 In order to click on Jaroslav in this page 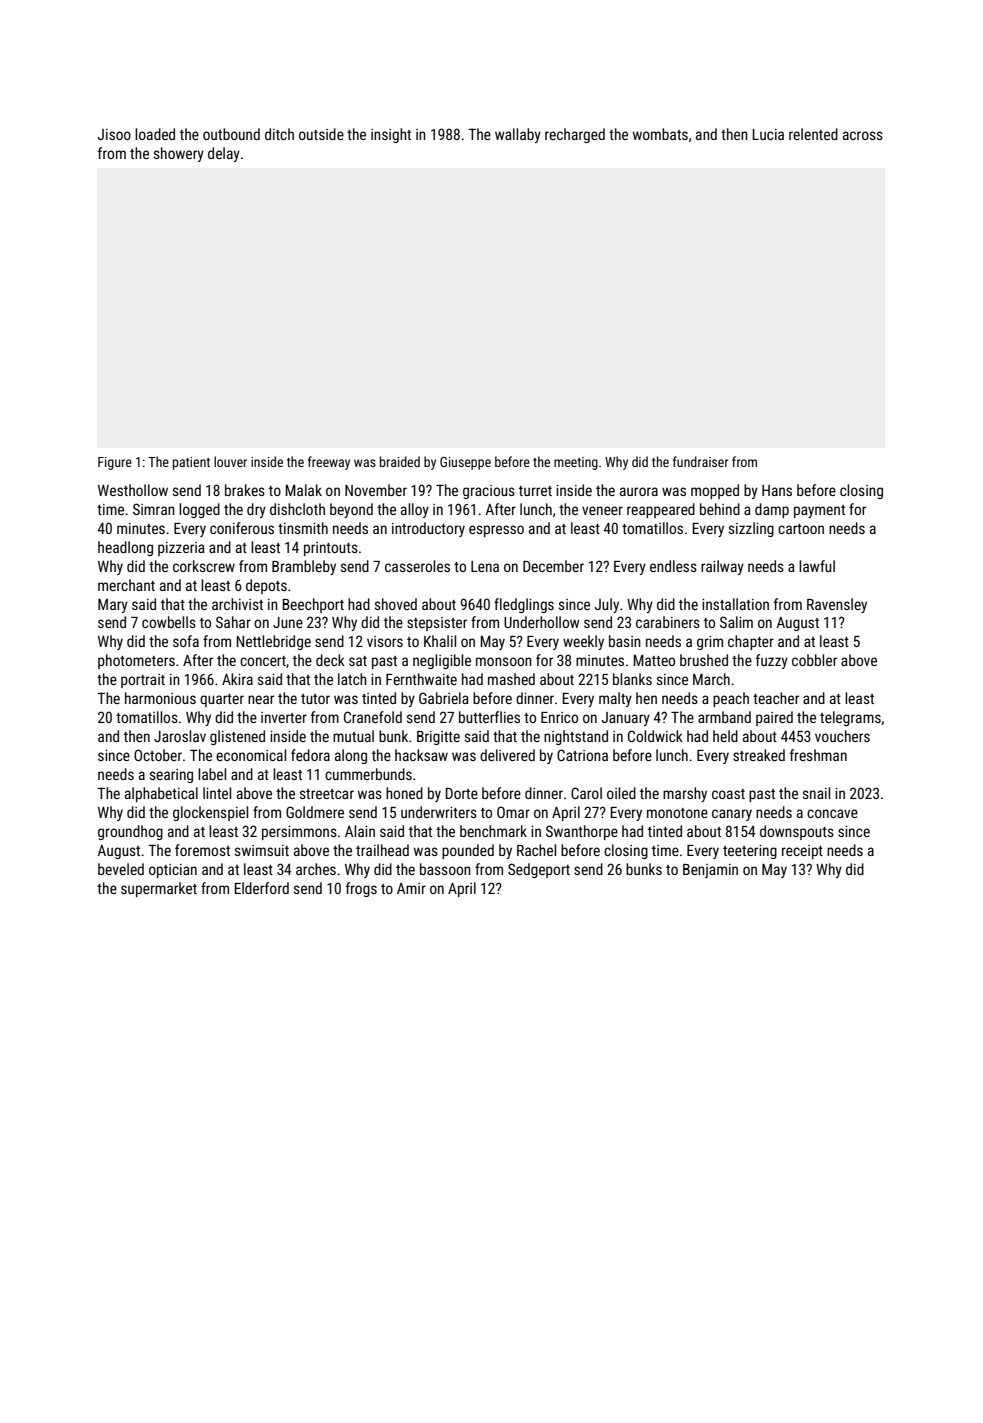, I will do `click(180, 736)`.
